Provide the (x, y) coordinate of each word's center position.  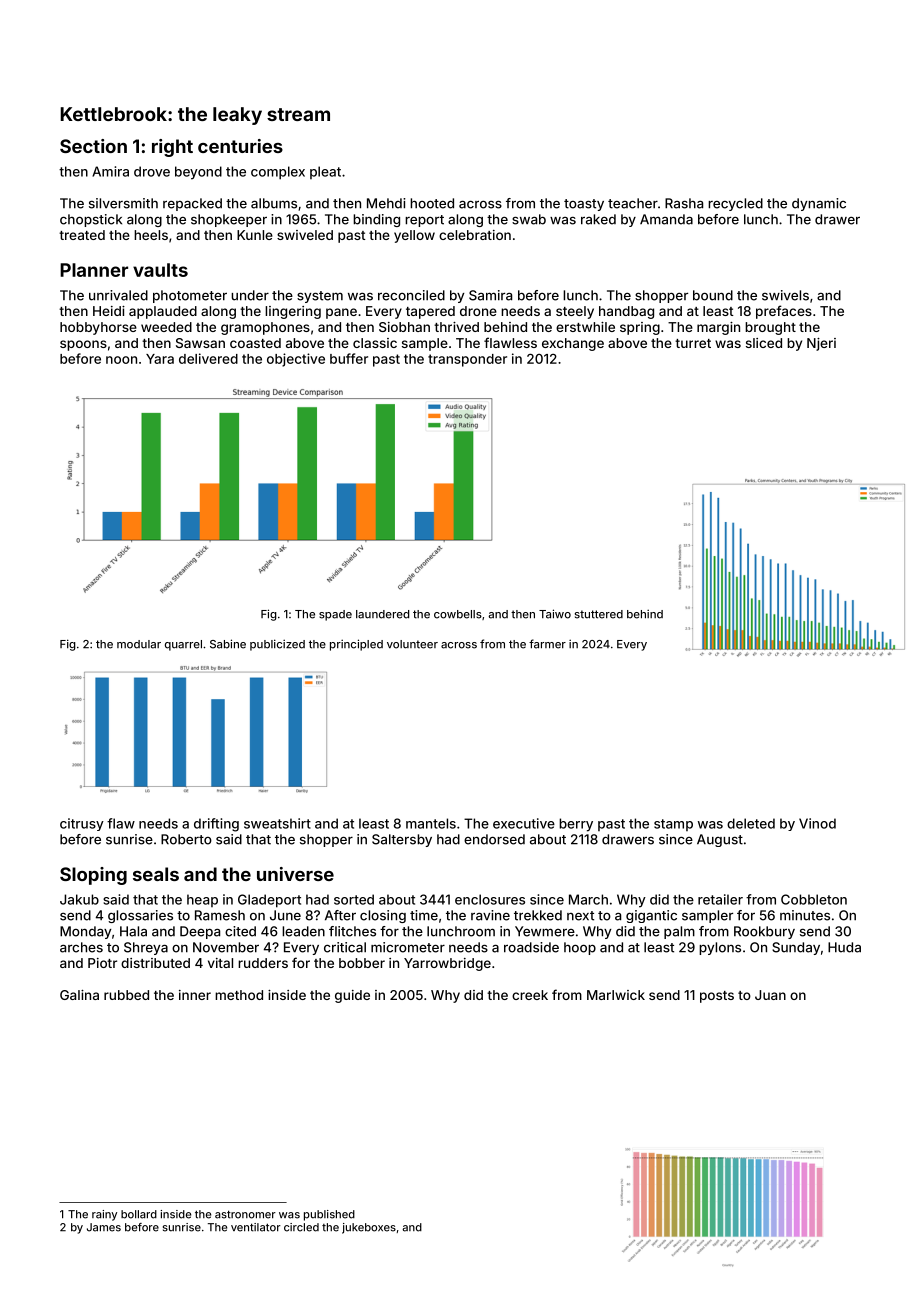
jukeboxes (369, 1228)
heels (151, 235)
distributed (155, 963)
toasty (584, 205)
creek (530, 995)
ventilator (256, 1227)
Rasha (684, 203)
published (329, 1215)
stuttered (599, 614)
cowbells (458, 614)
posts (717, 997)
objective (296, 360)
